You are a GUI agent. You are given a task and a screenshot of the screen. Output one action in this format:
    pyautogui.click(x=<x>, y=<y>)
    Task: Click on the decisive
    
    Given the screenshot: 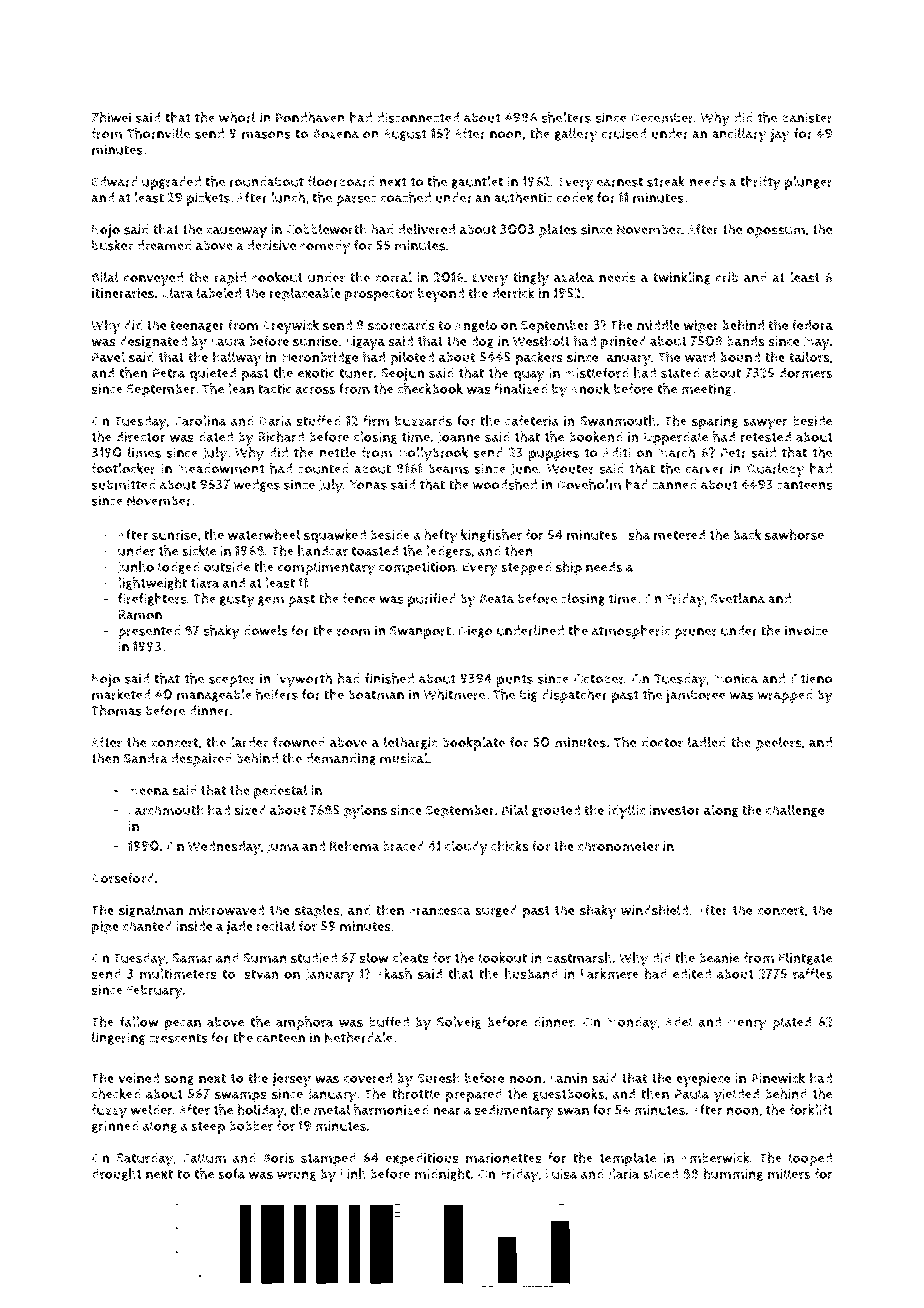 What is the action you would take?
    pyautogui.click(x=271, y=245)
